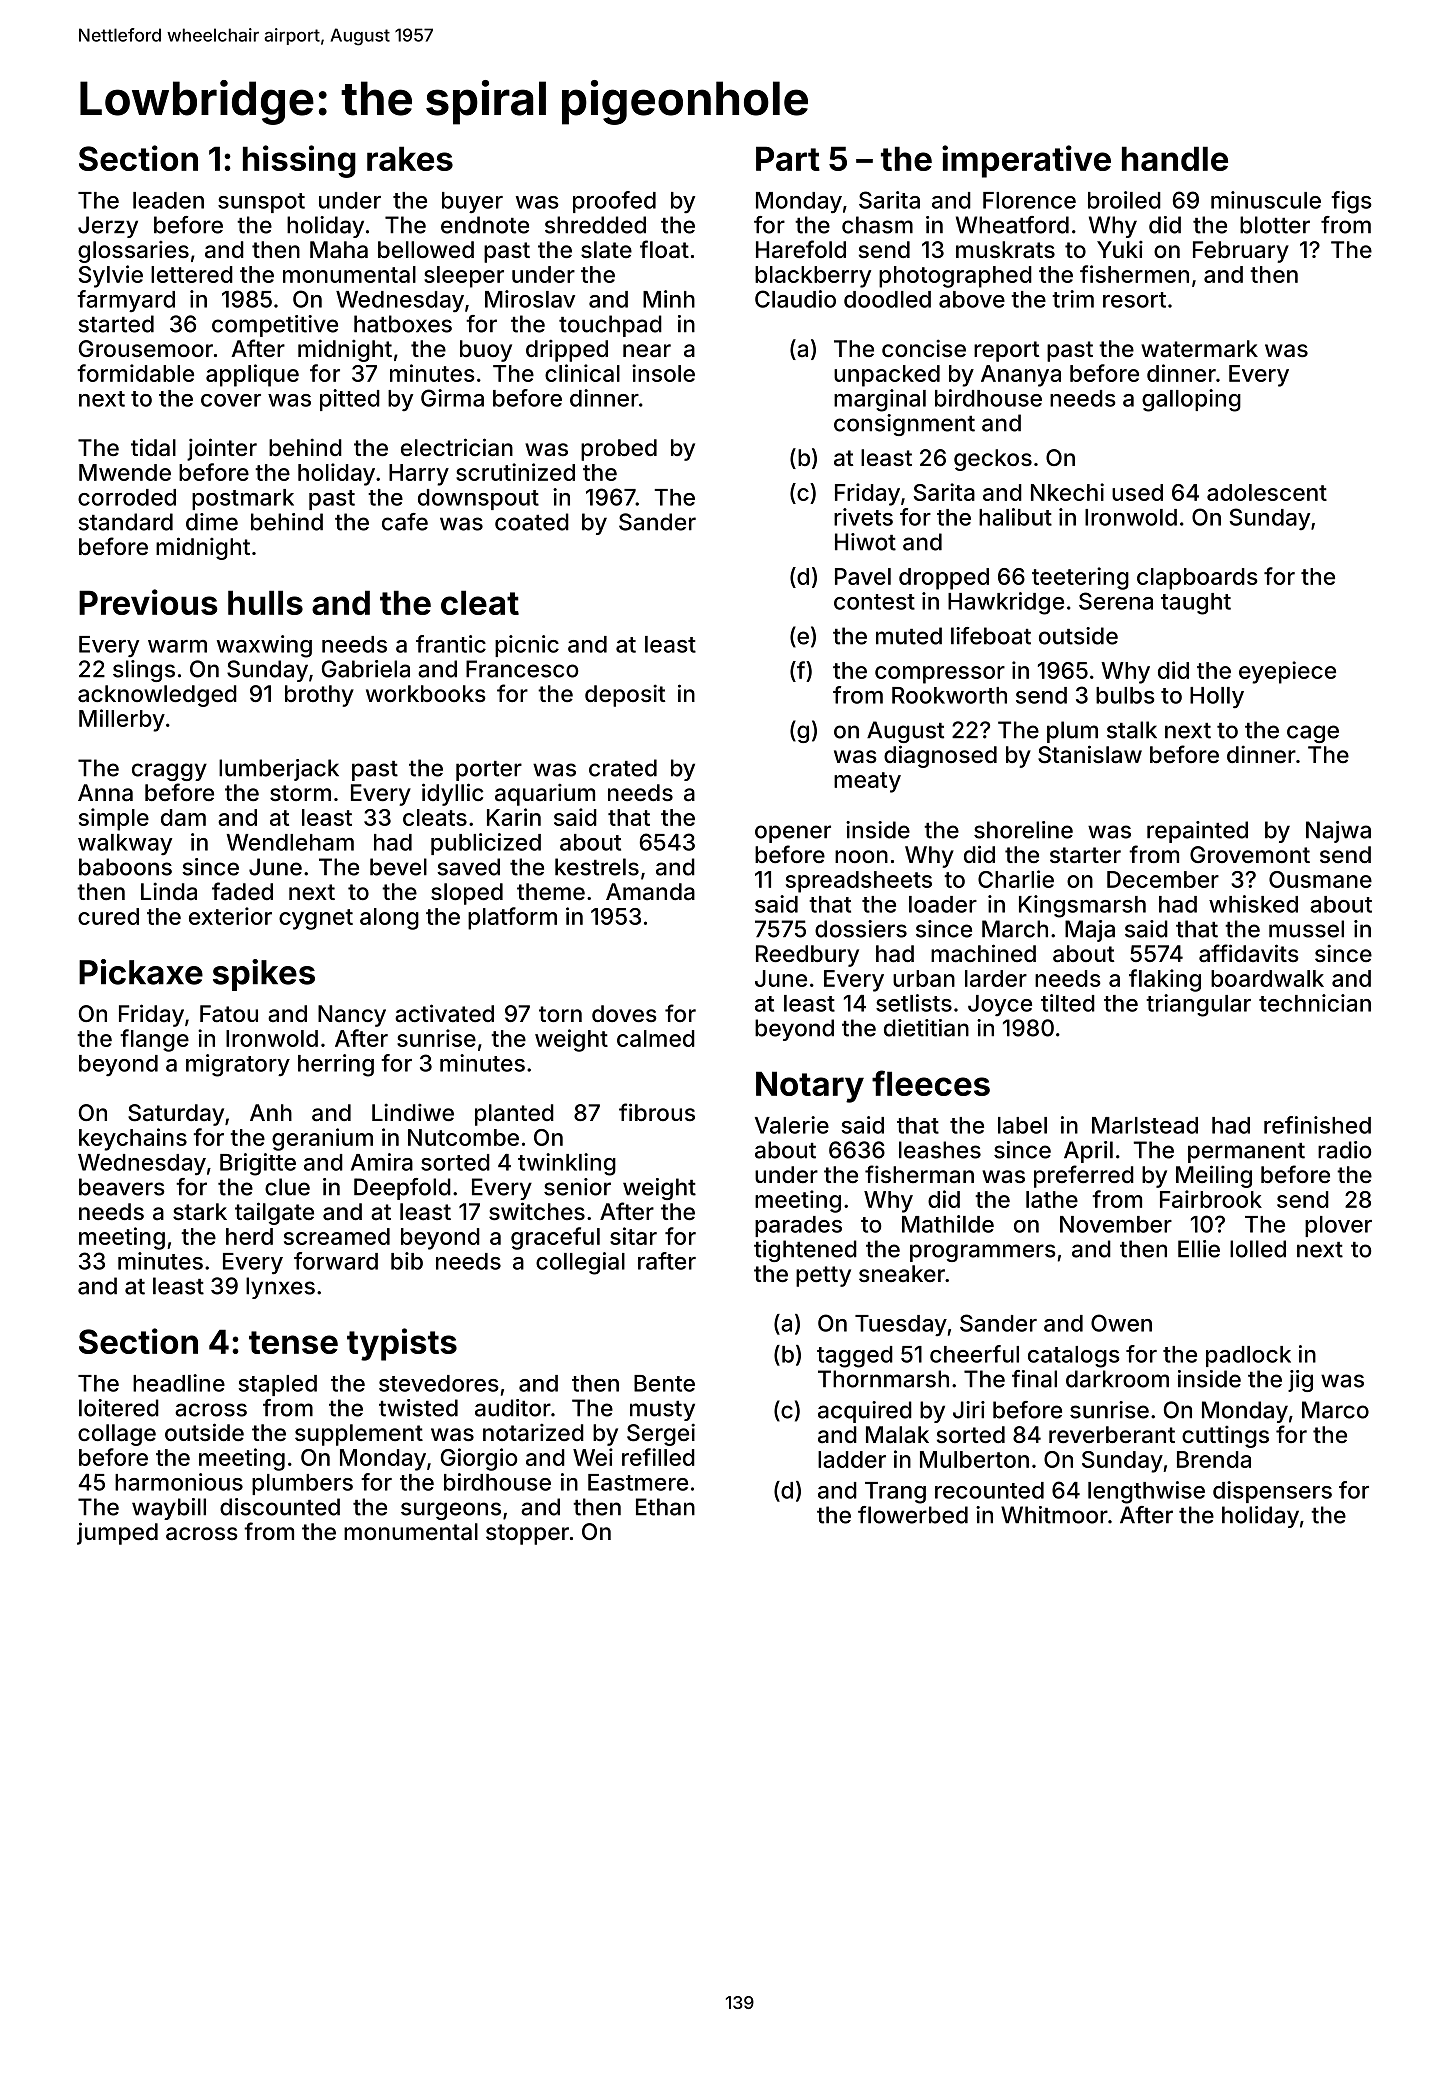  Describe the element at coordinates (545, 794) in the page. I see `aquarium` at that location.
